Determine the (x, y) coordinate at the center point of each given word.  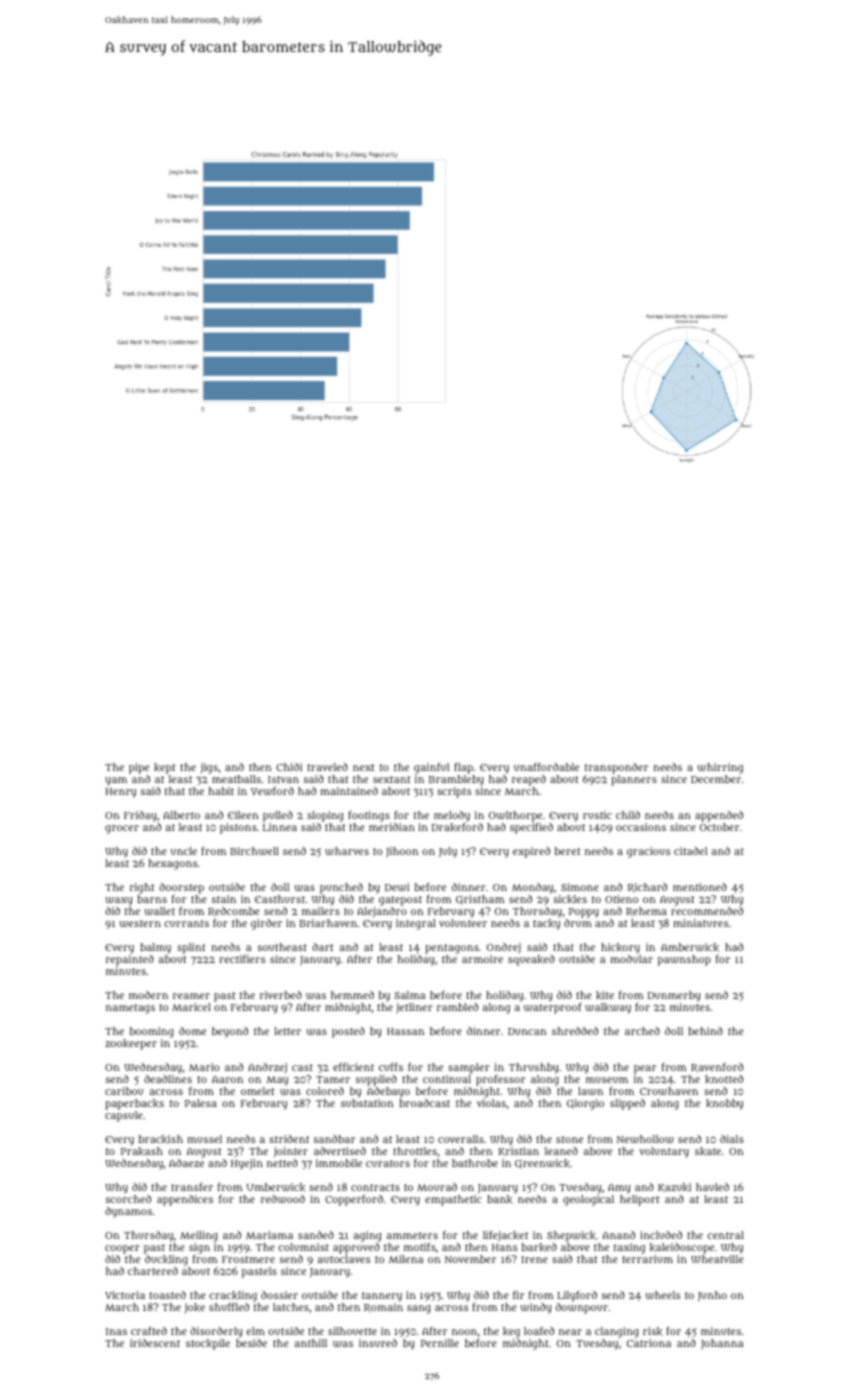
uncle (184, 851)
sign (199, 1249)
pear (645, 1069)
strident (289, 1139)
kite (605, 995)
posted (348, 1032)
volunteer (463, 923)
